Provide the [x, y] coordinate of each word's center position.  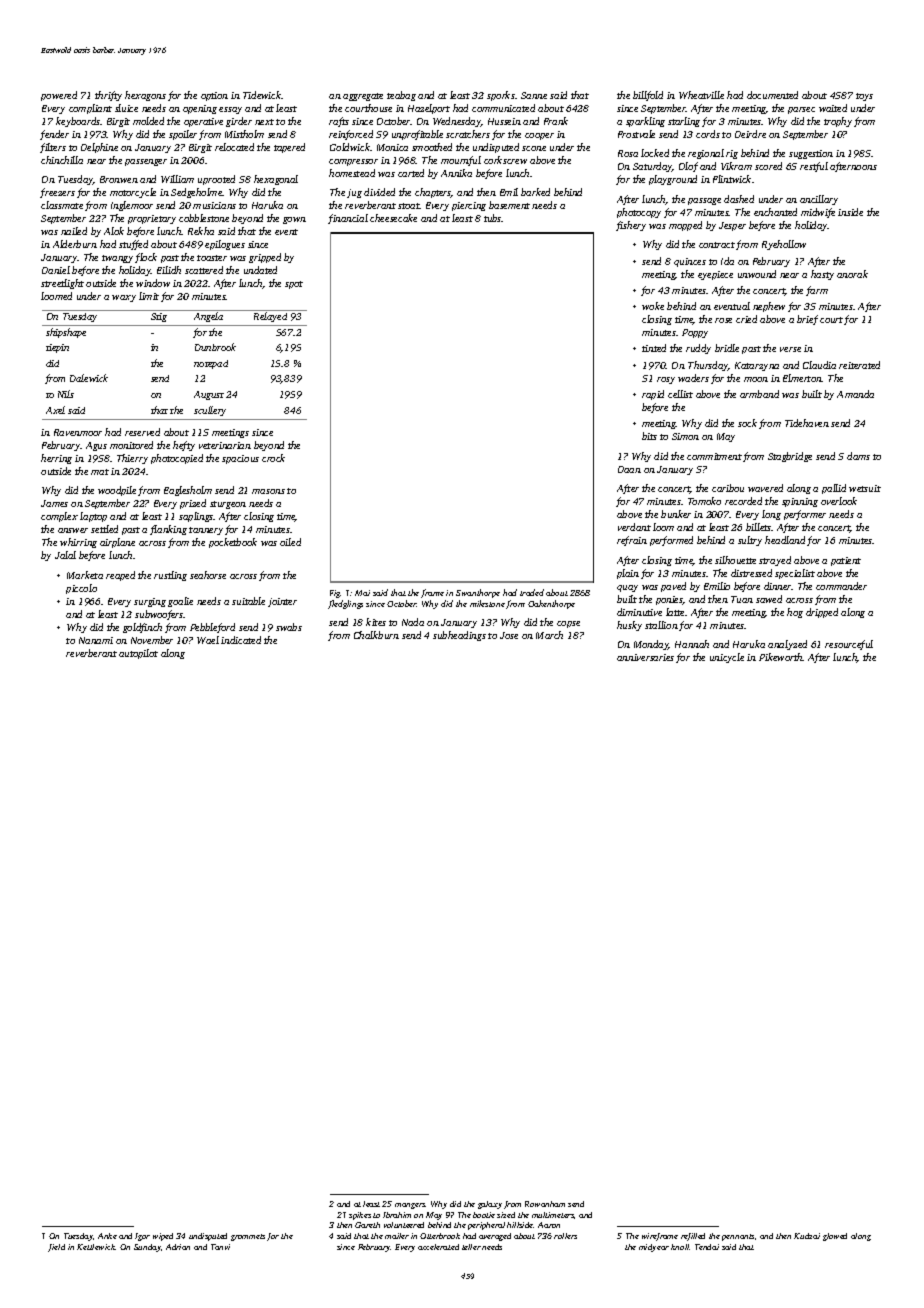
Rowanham [545, 1204]
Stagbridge [790, 457]
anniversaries [645, 657]
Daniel [56, 270]
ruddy [698, 349]
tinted [654, 348]
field [56, 1248]
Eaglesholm [188, 491]
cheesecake [393, 218]
